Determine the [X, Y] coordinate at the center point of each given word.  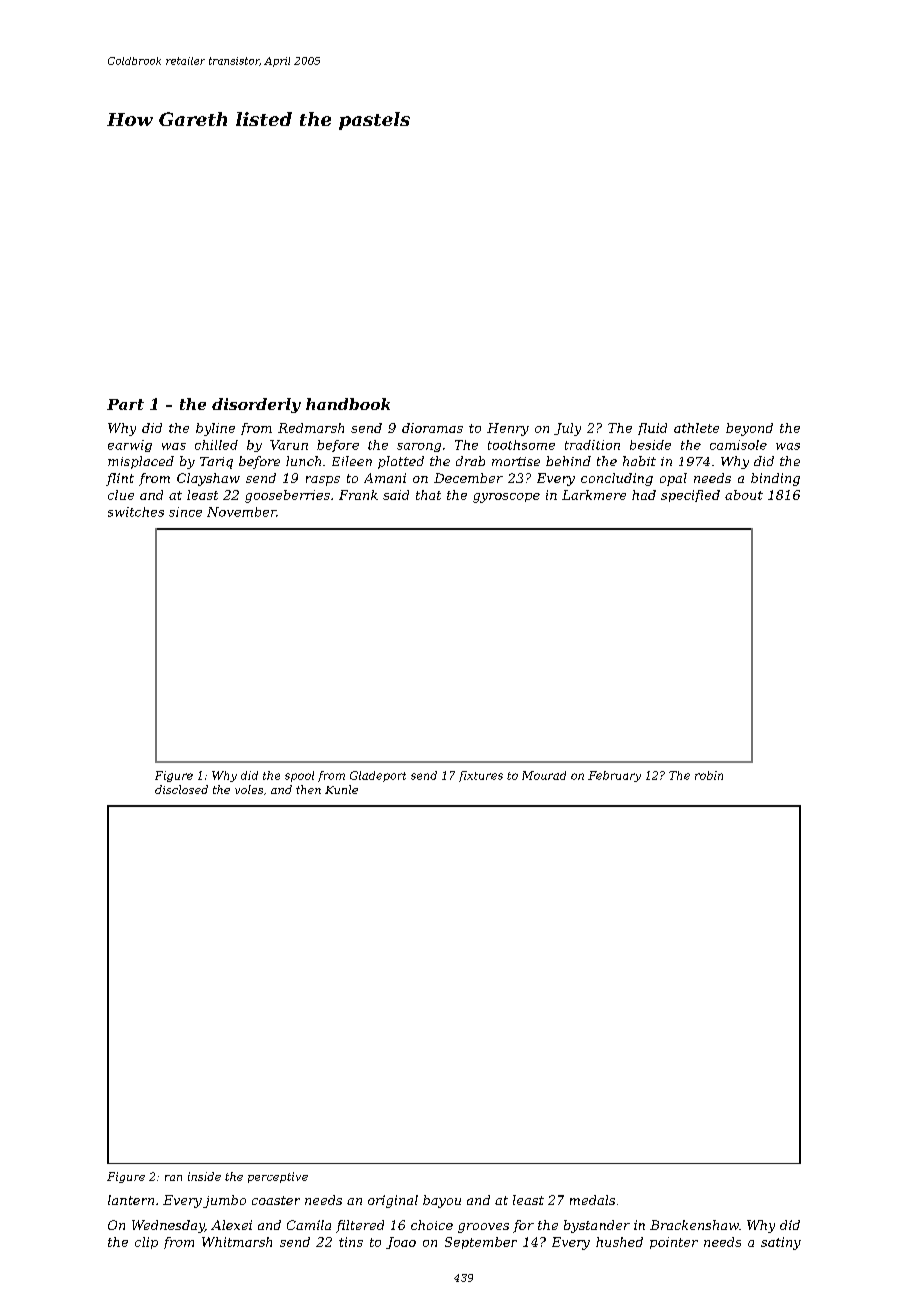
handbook [348, 404]
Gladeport [378, 776]
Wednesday [168, 1226]
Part [125, 404]
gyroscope [506, 498]
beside [650, 445]
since [185, 512]
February [614, 776]
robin [709, 775]
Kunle [341, 789]
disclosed [181, 789]
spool [299, 776]
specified [690, 496]
